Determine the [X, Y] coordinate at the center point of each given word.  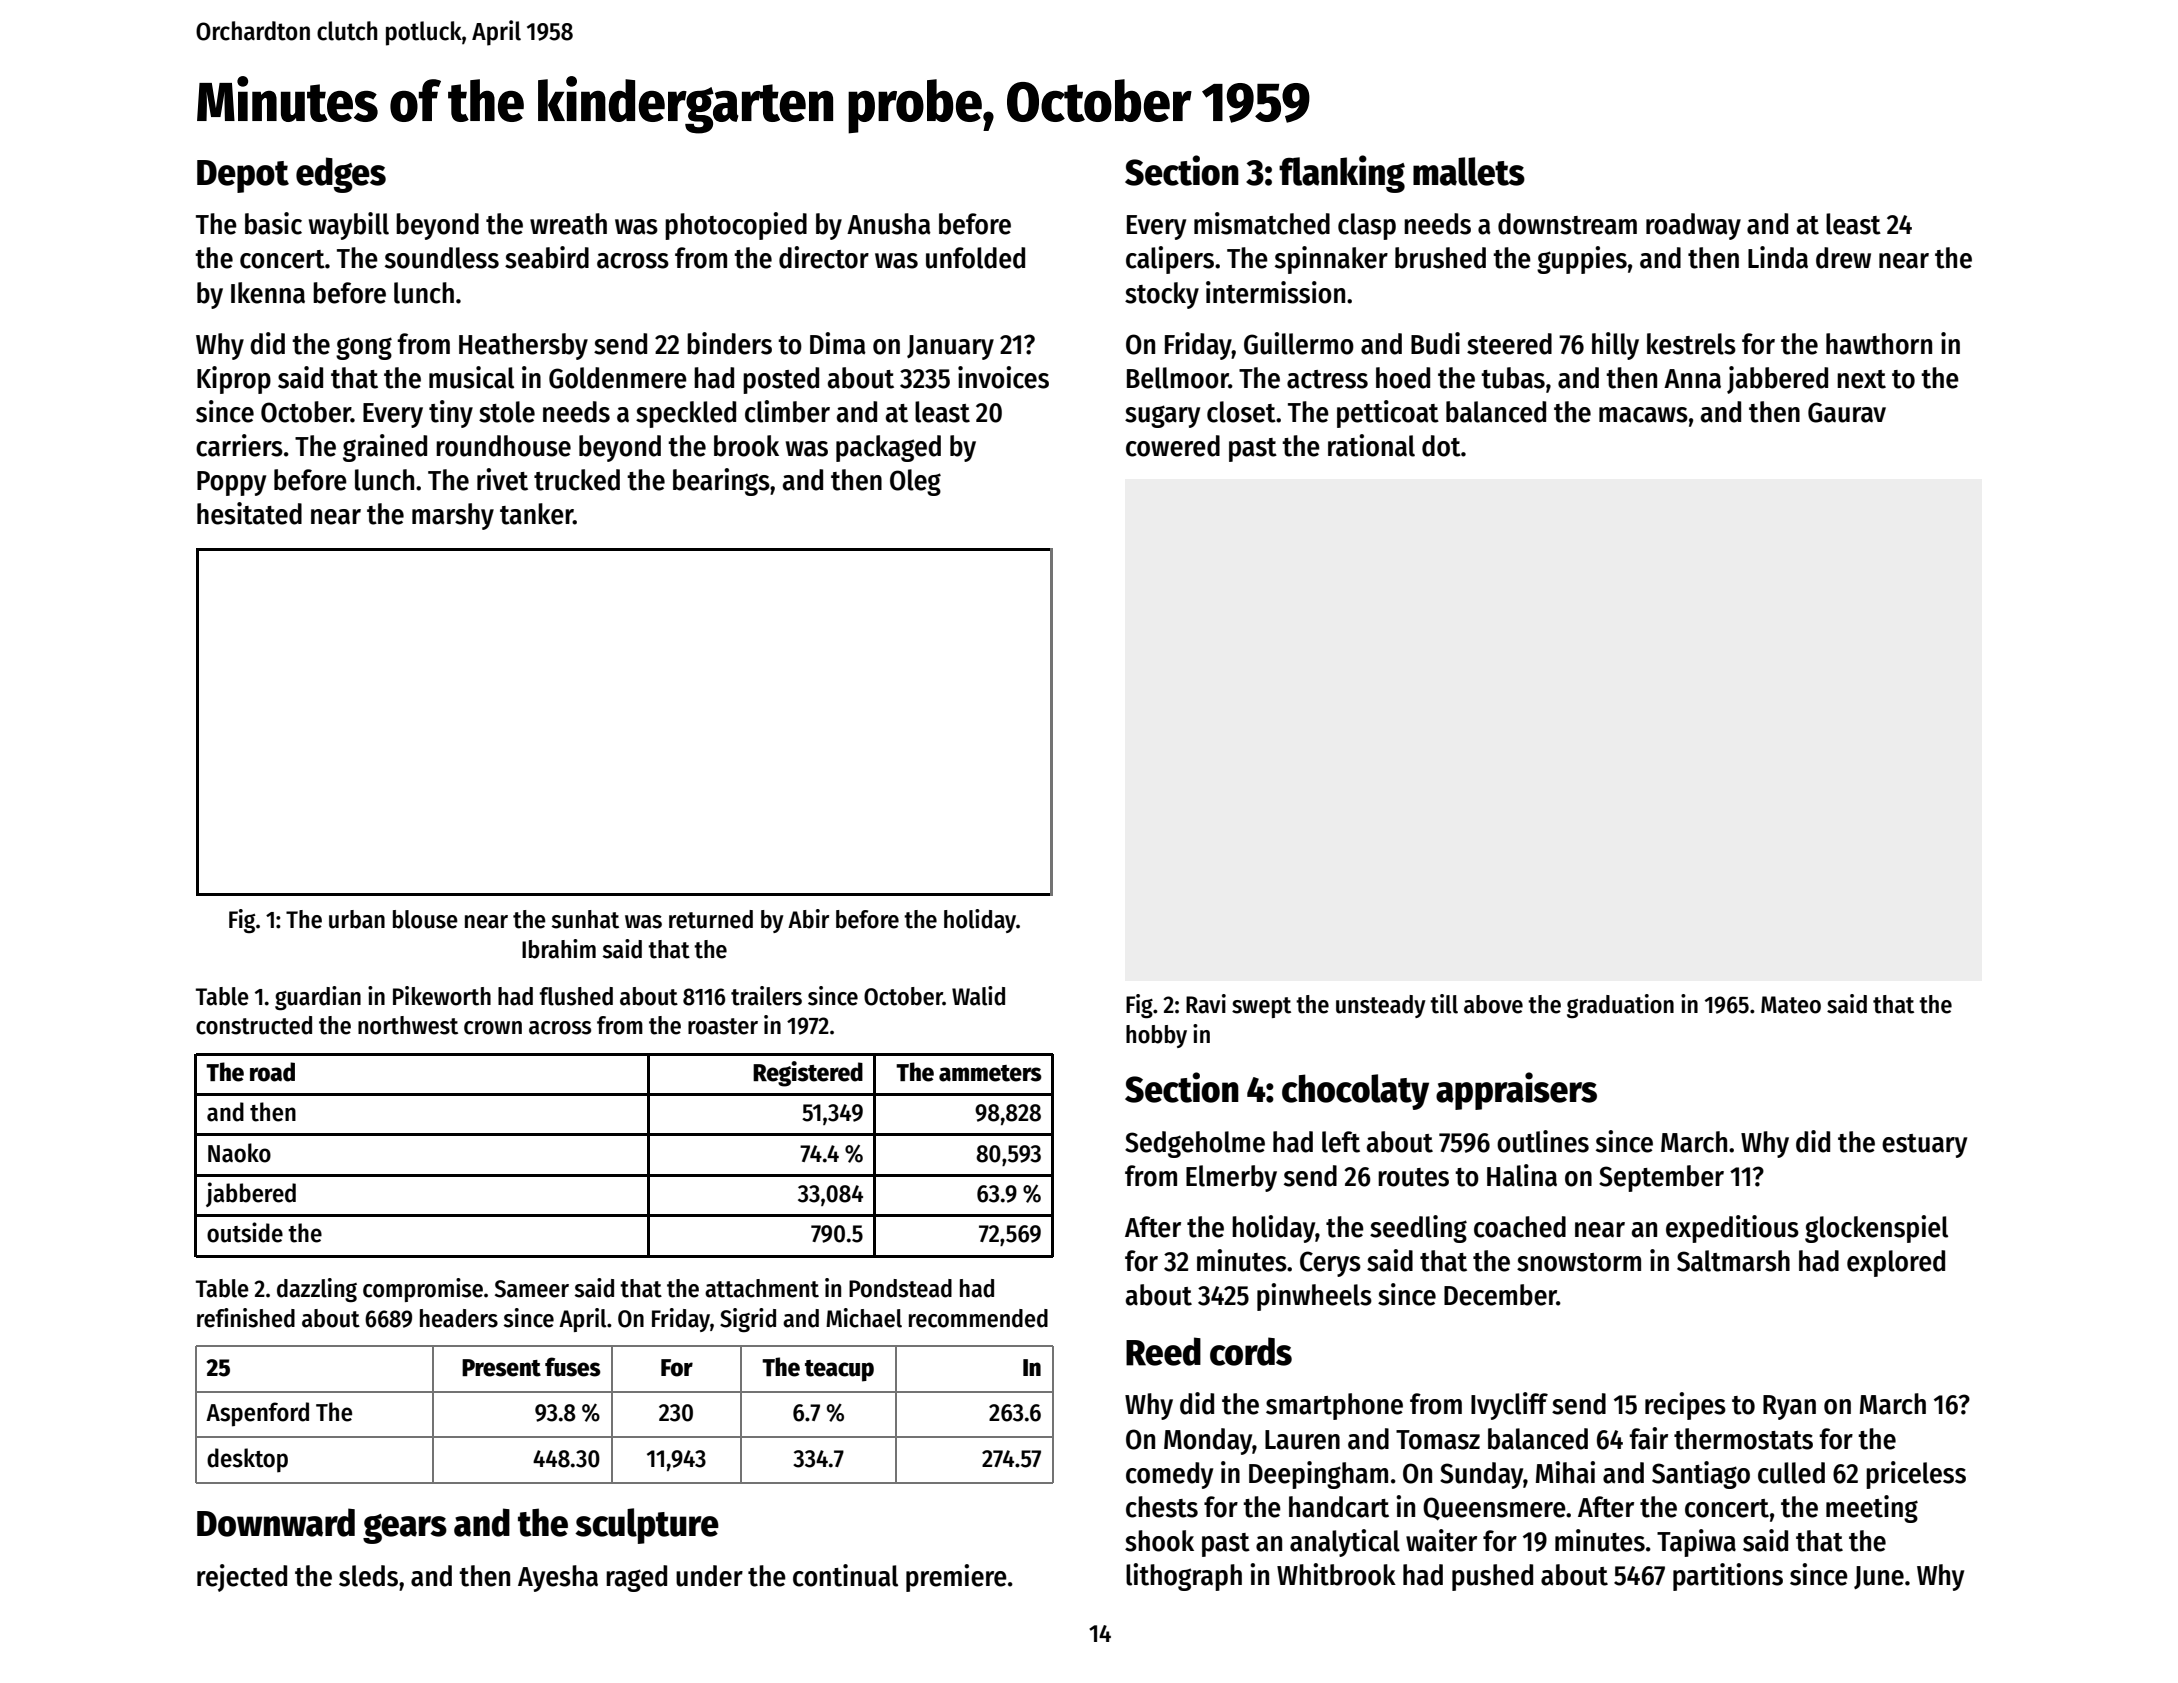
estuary [1924, 1146]
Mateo [1791, 1005]
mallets [1469, 171]
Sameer [532, 1289]
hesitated [249, 513]
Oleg [915, 482]
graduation [1620, 1006]
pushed [1492, 1577]
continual [845, 1575]
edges [341, 175]
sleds [368, 1576]
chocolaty [1355, 1092]
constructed [254, 1025]
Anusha [889, 224]
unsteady [1381, 1006]
